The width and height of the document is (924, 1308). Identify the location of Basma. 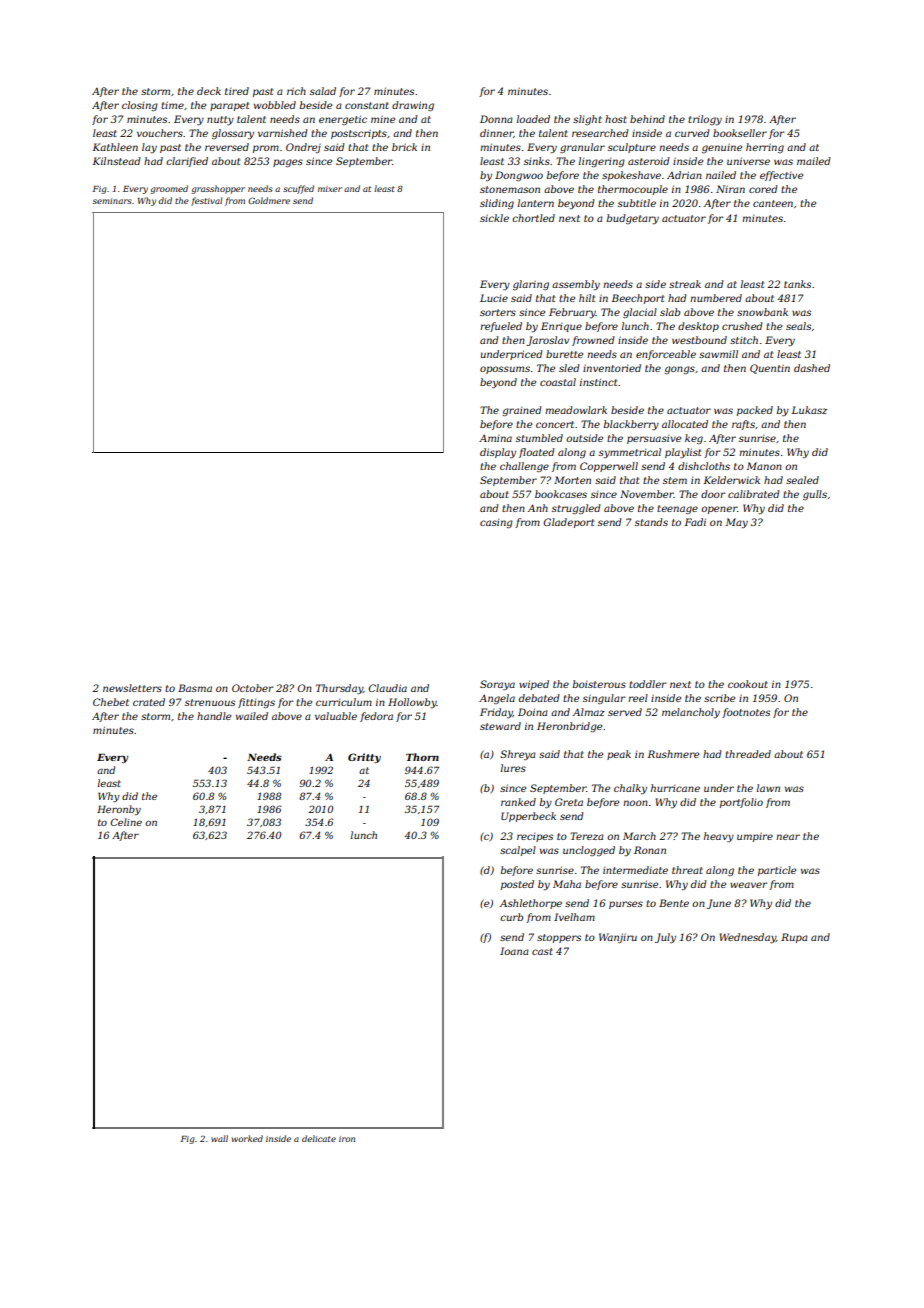
(195, 688).
